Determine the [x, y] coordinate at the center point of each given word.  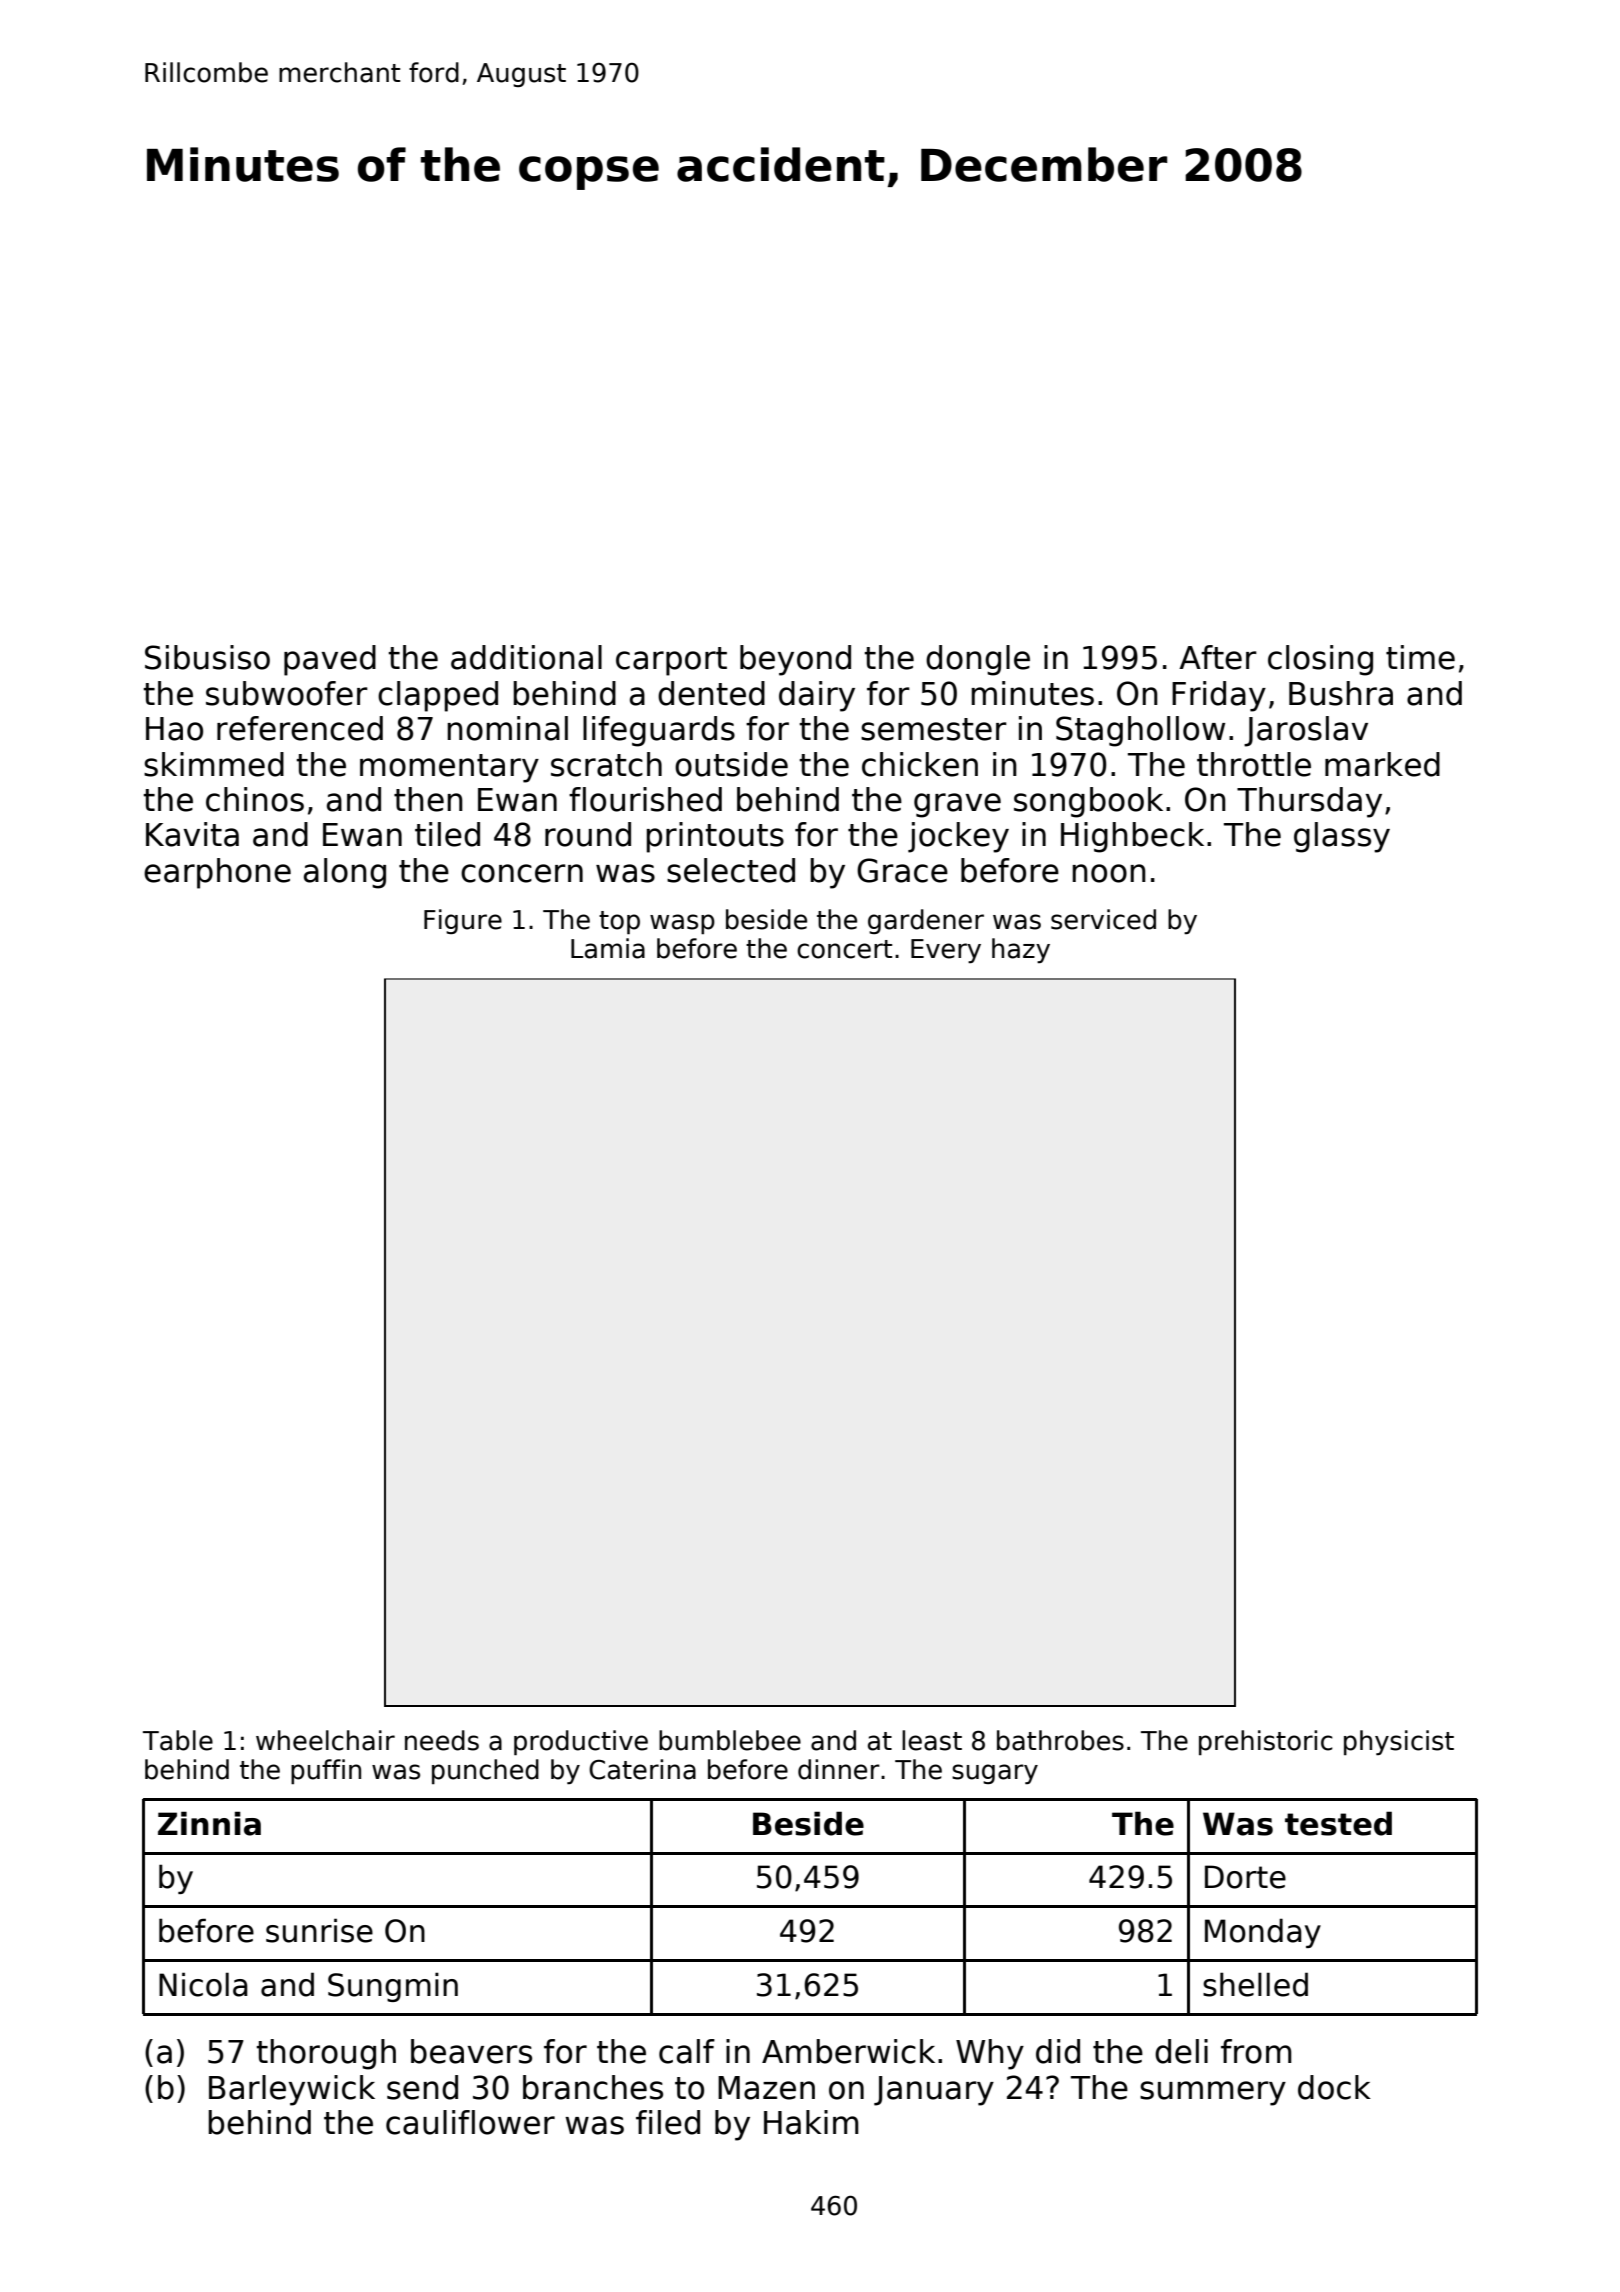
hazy [1021, 950]
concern [522, 873]
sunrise [319, 1930]
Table [178, 1740]
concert [844, 949]
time [1420, 657]
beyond [795, 660]
